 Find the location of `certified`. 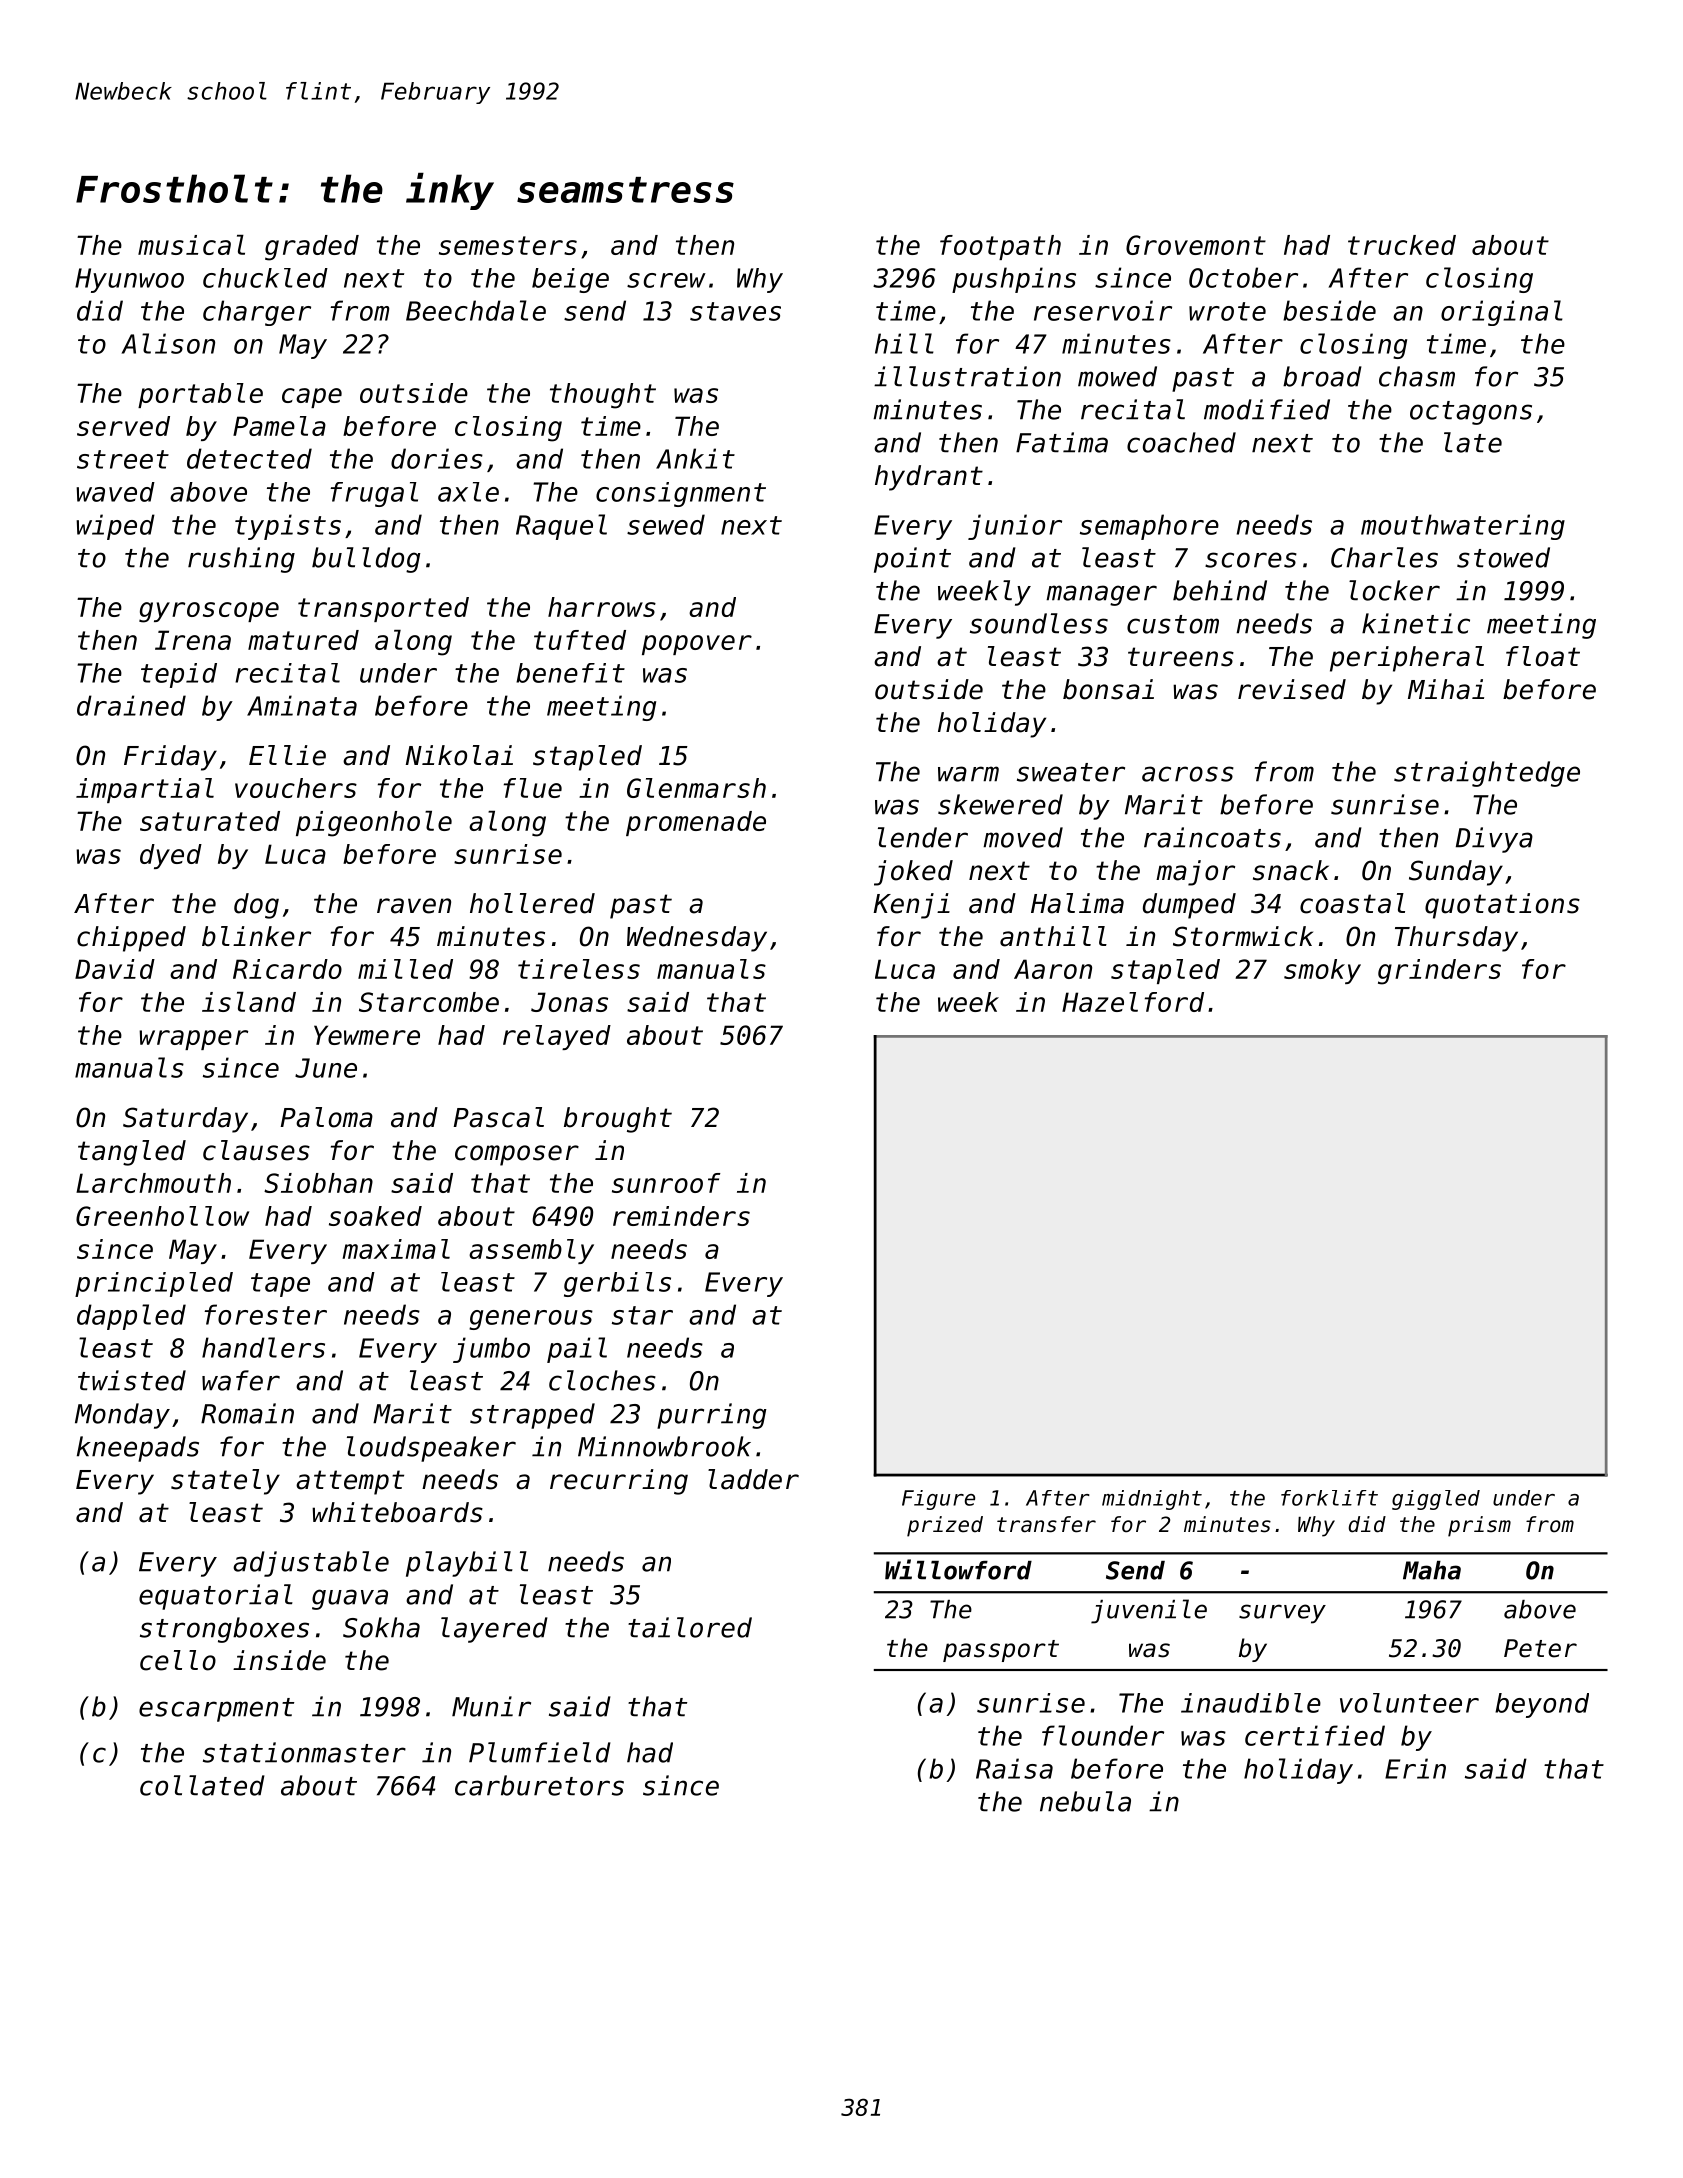

certified is located at coordinates (1315, 1735).
